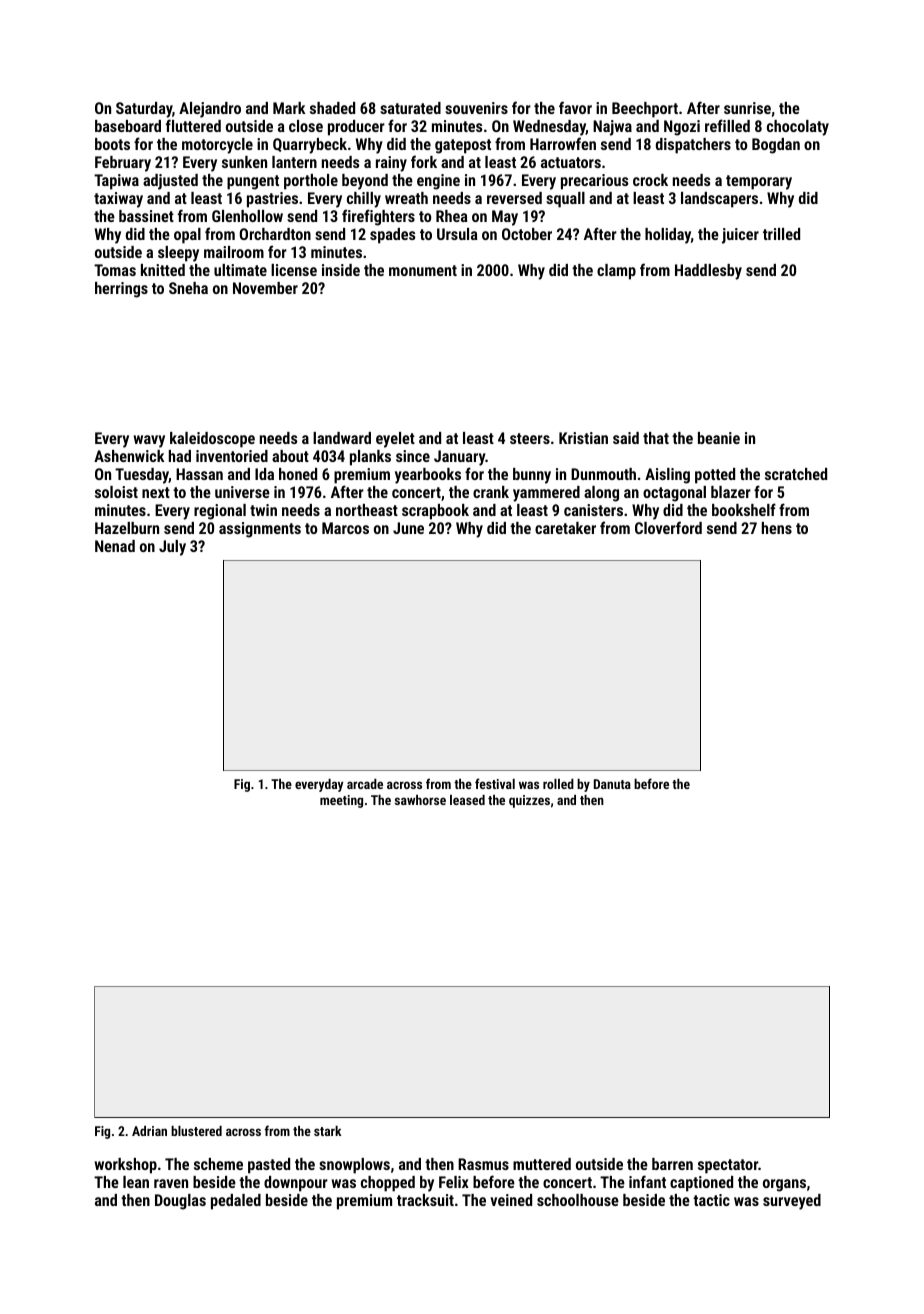 This screenshot has width=924, height=1314. I want to click on Marcos, so click(345, 528).
